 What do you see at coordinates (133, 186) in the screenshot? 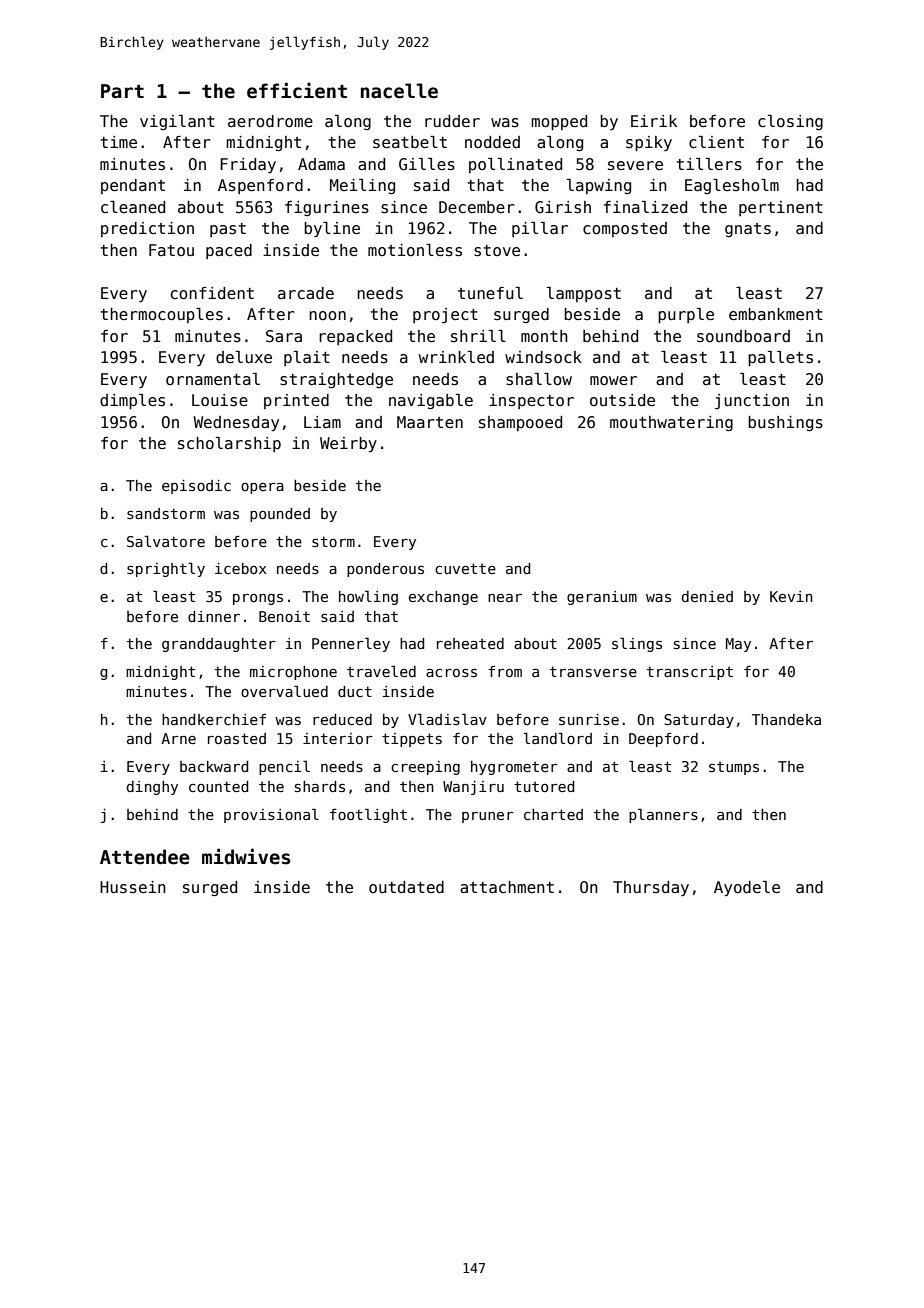
I see `pendant` at bounding box center [133, 186].
